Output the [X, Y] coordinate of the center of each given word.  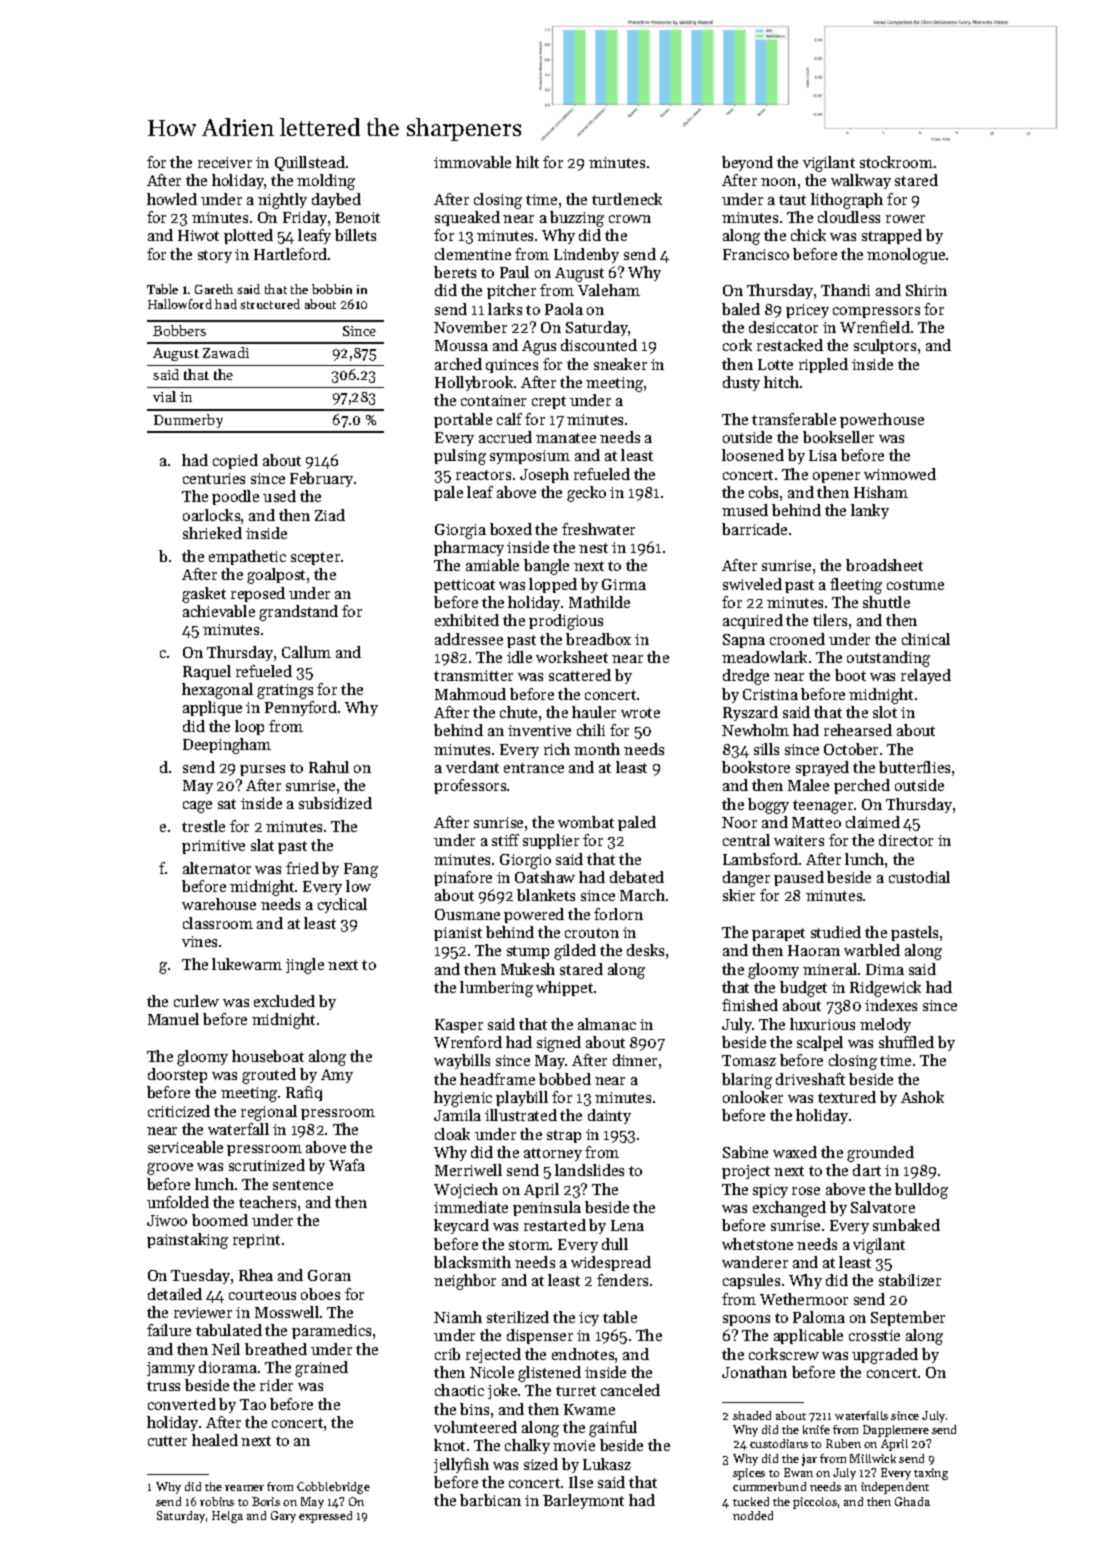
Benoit [357, 217]
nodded [753, 1515]
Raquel [207, 672]
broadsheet [884, 565]
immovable [472, 162]
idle [519, 657]
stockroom [896, 162]
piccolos [815, 1503]
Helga [227, 1517]
